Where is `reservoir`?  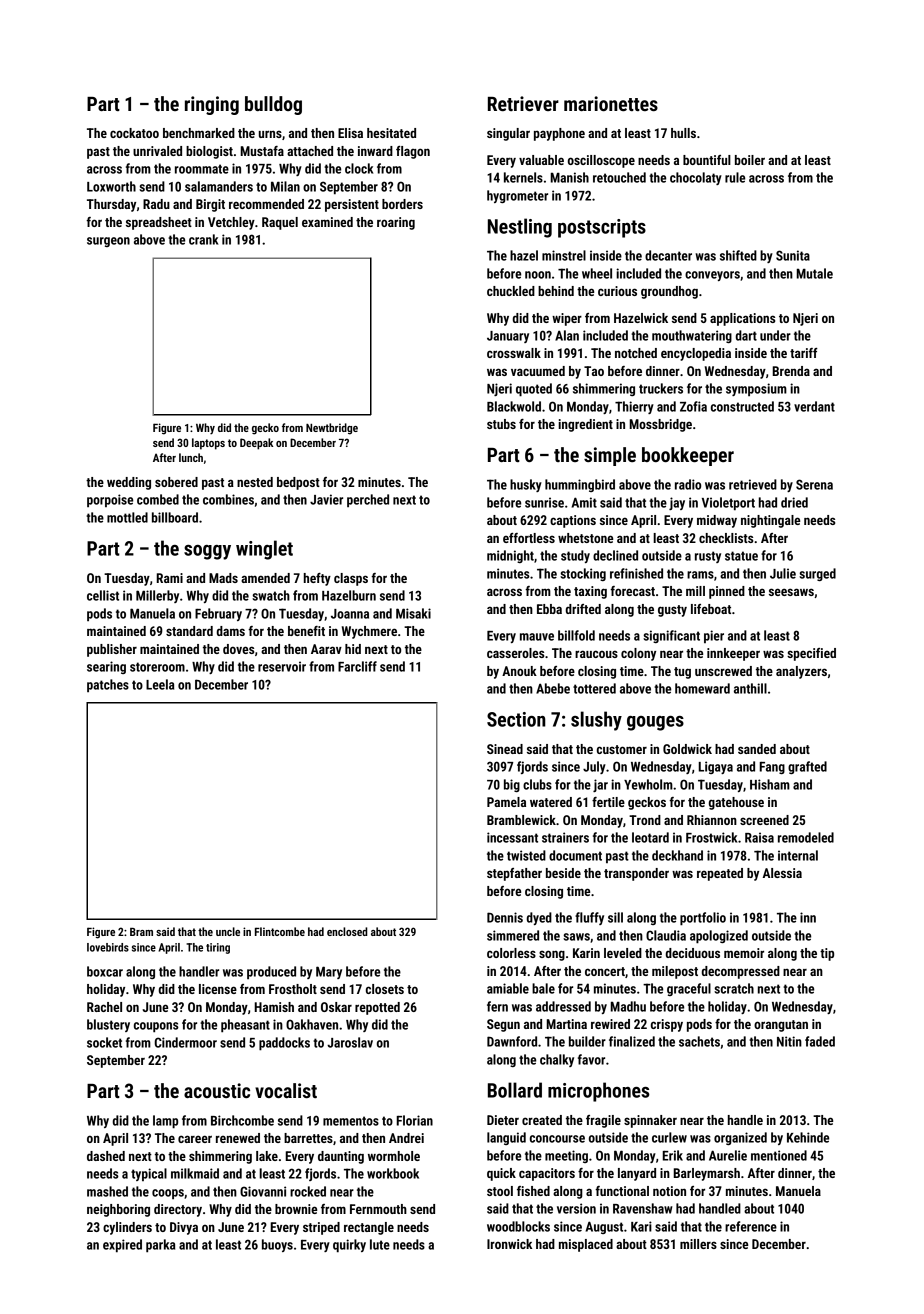
reservoir is located at coordinates (282, 666).
